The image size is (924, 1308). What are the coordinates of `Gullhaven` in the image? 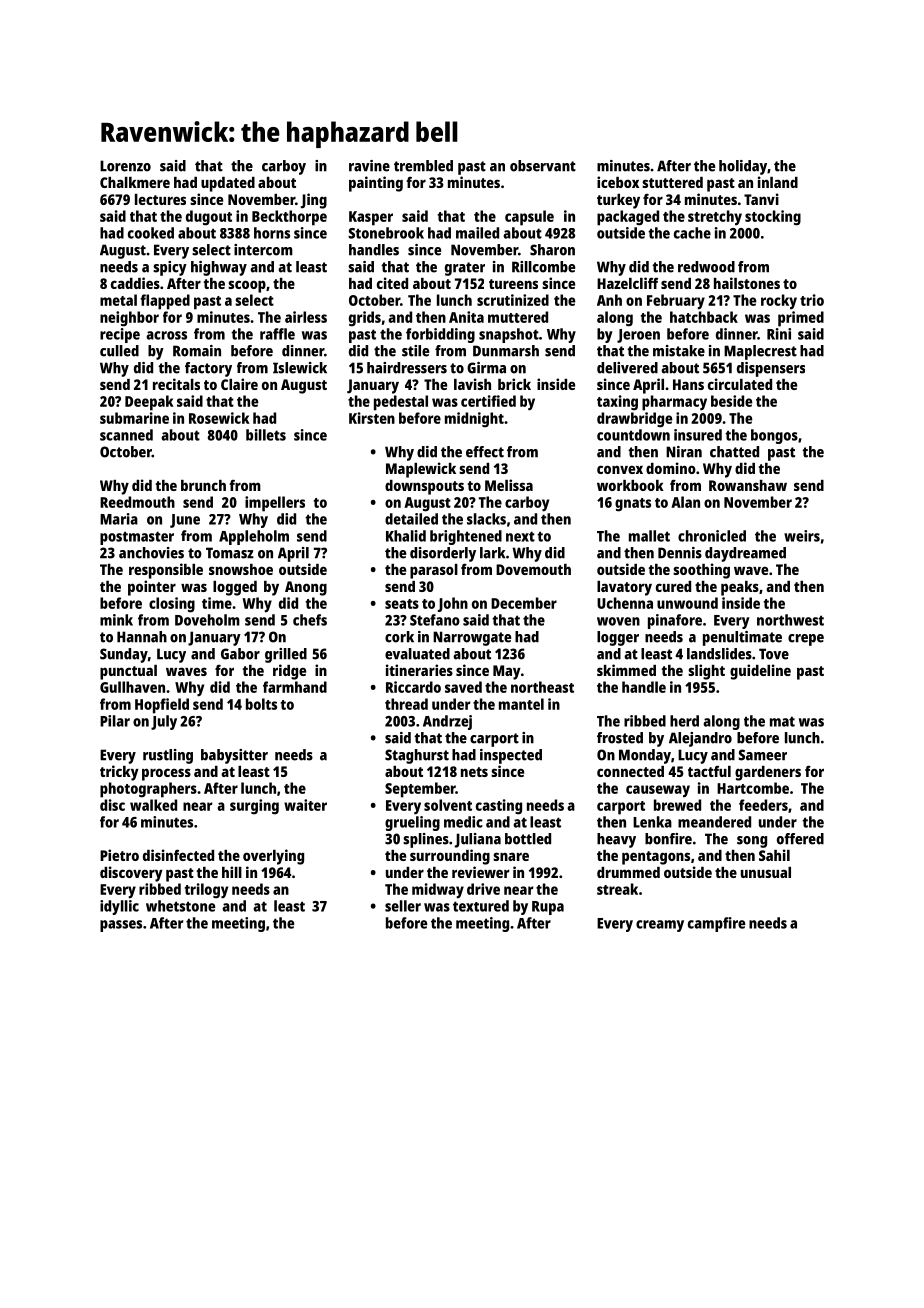 It's located at (132, 687).
